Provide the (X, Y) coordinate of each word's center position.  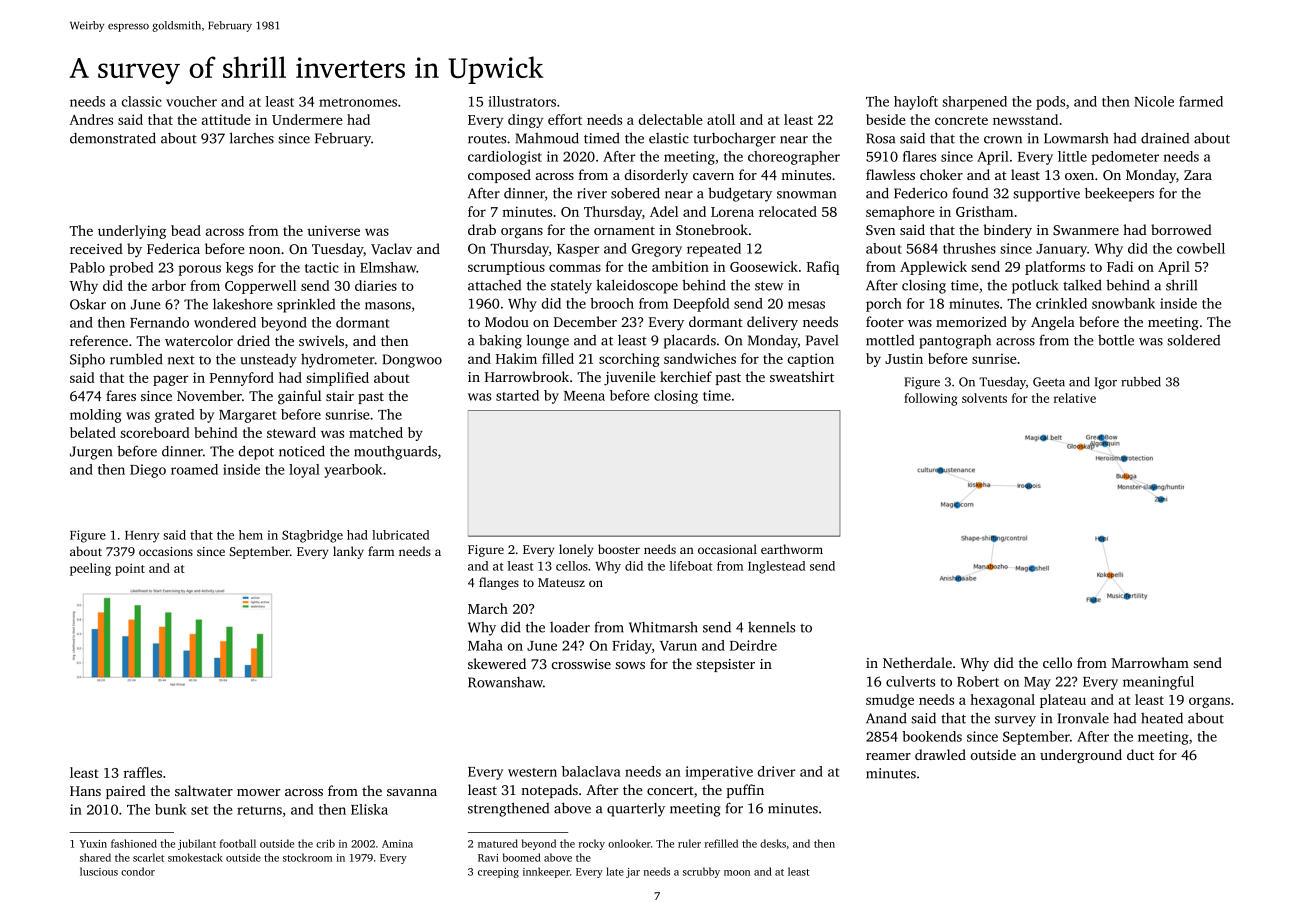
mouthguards (395, 453)
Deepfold (701, 305)
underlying (132, 232)
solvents (984, 398)
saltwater (204, 790)
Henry (142, 537)
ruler (689, 843)
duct (1140, 754)
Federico (921, 193)
